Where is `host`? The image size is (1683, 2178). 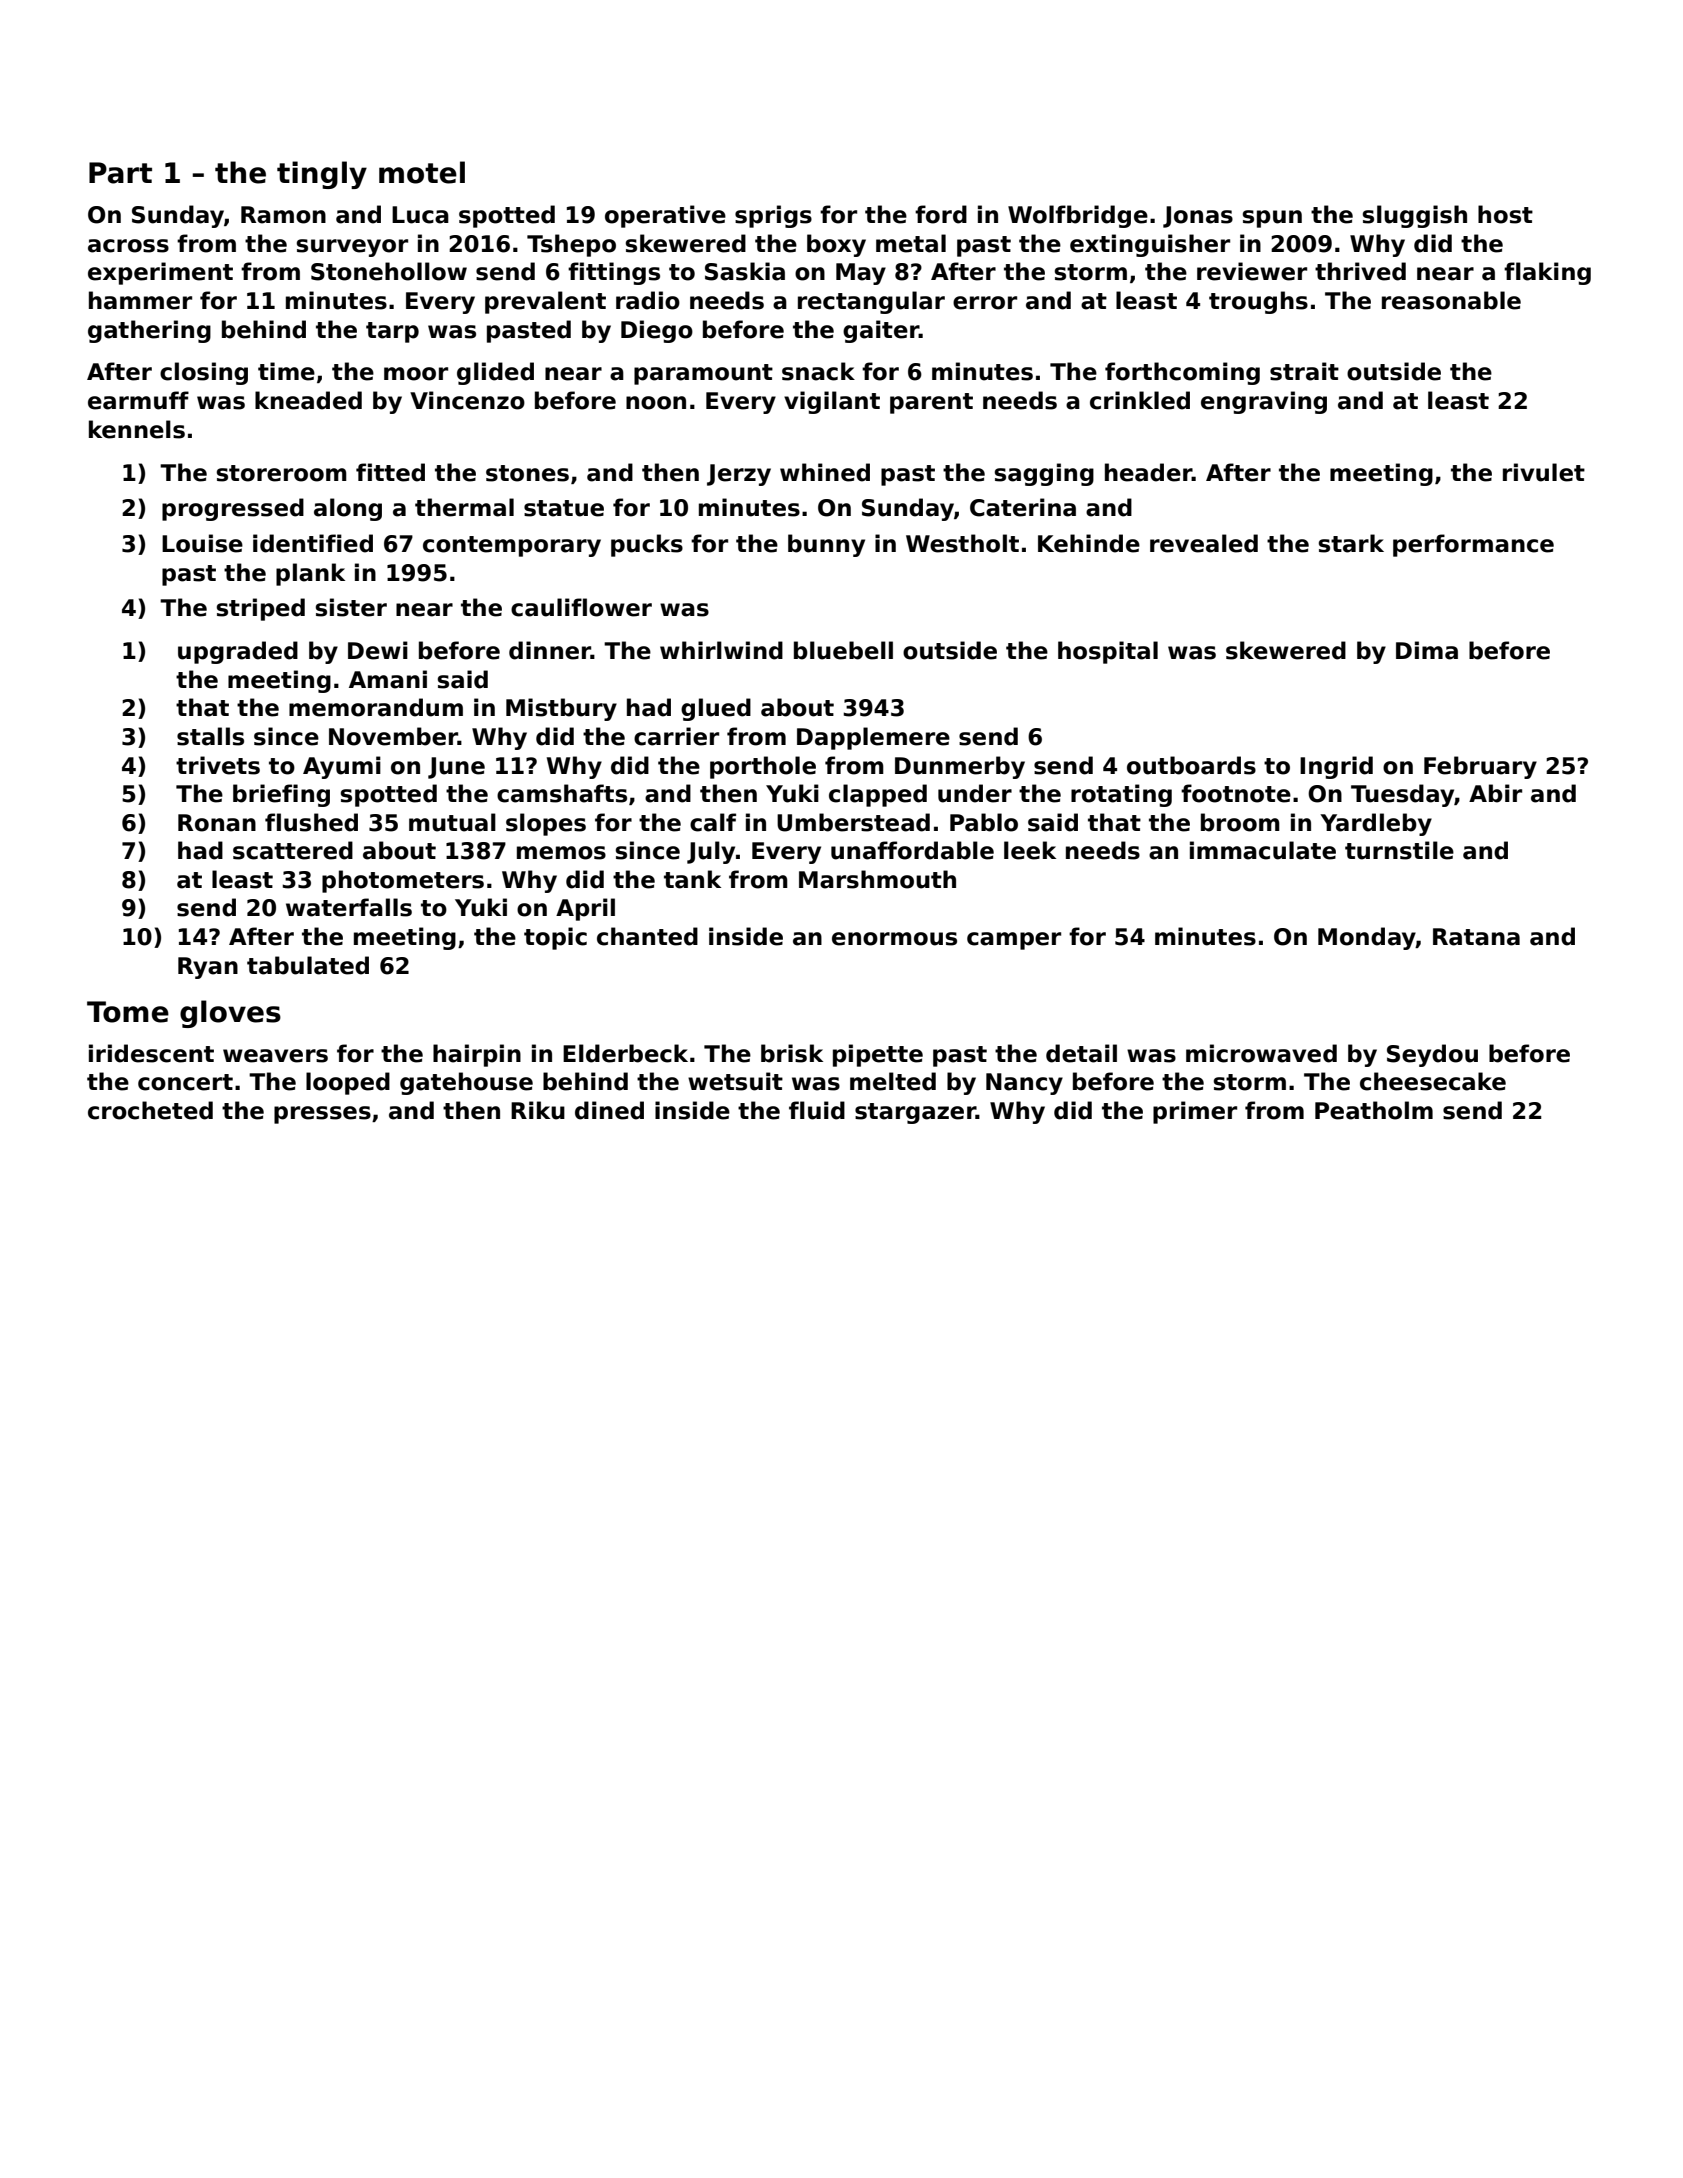 host is located at coordinates (1505, 214).
